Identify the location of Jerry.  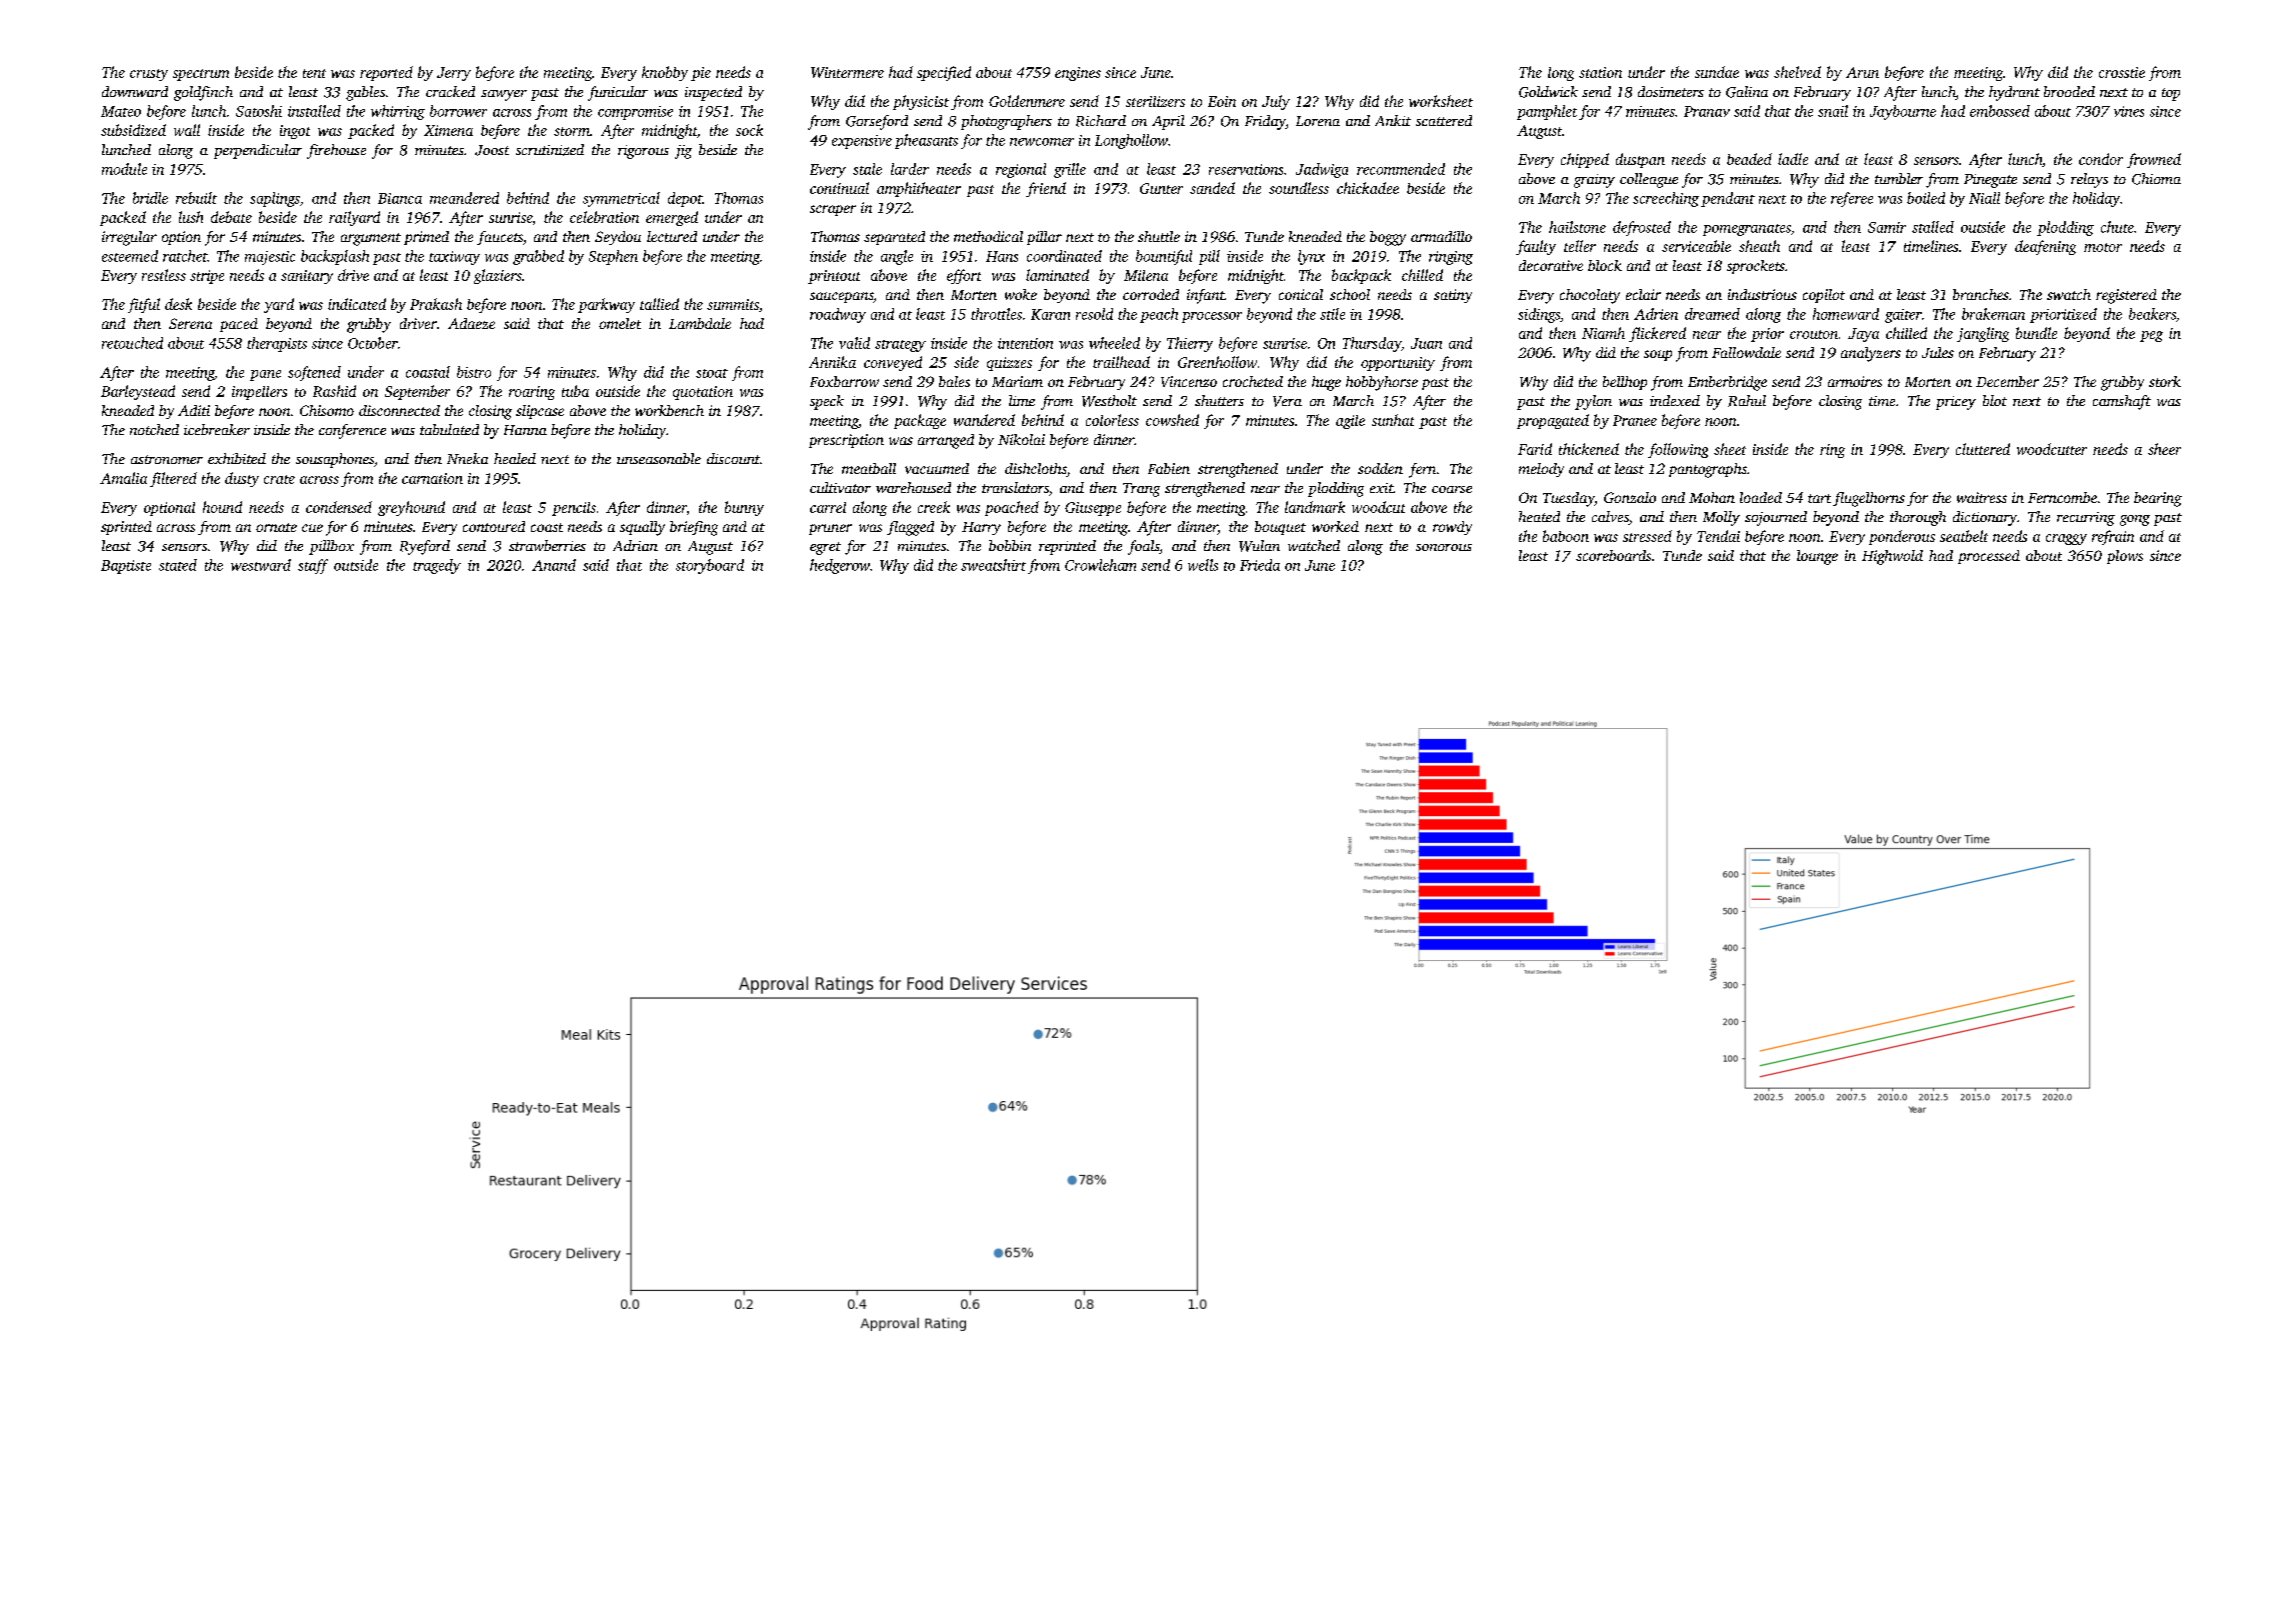
(454, 74).
